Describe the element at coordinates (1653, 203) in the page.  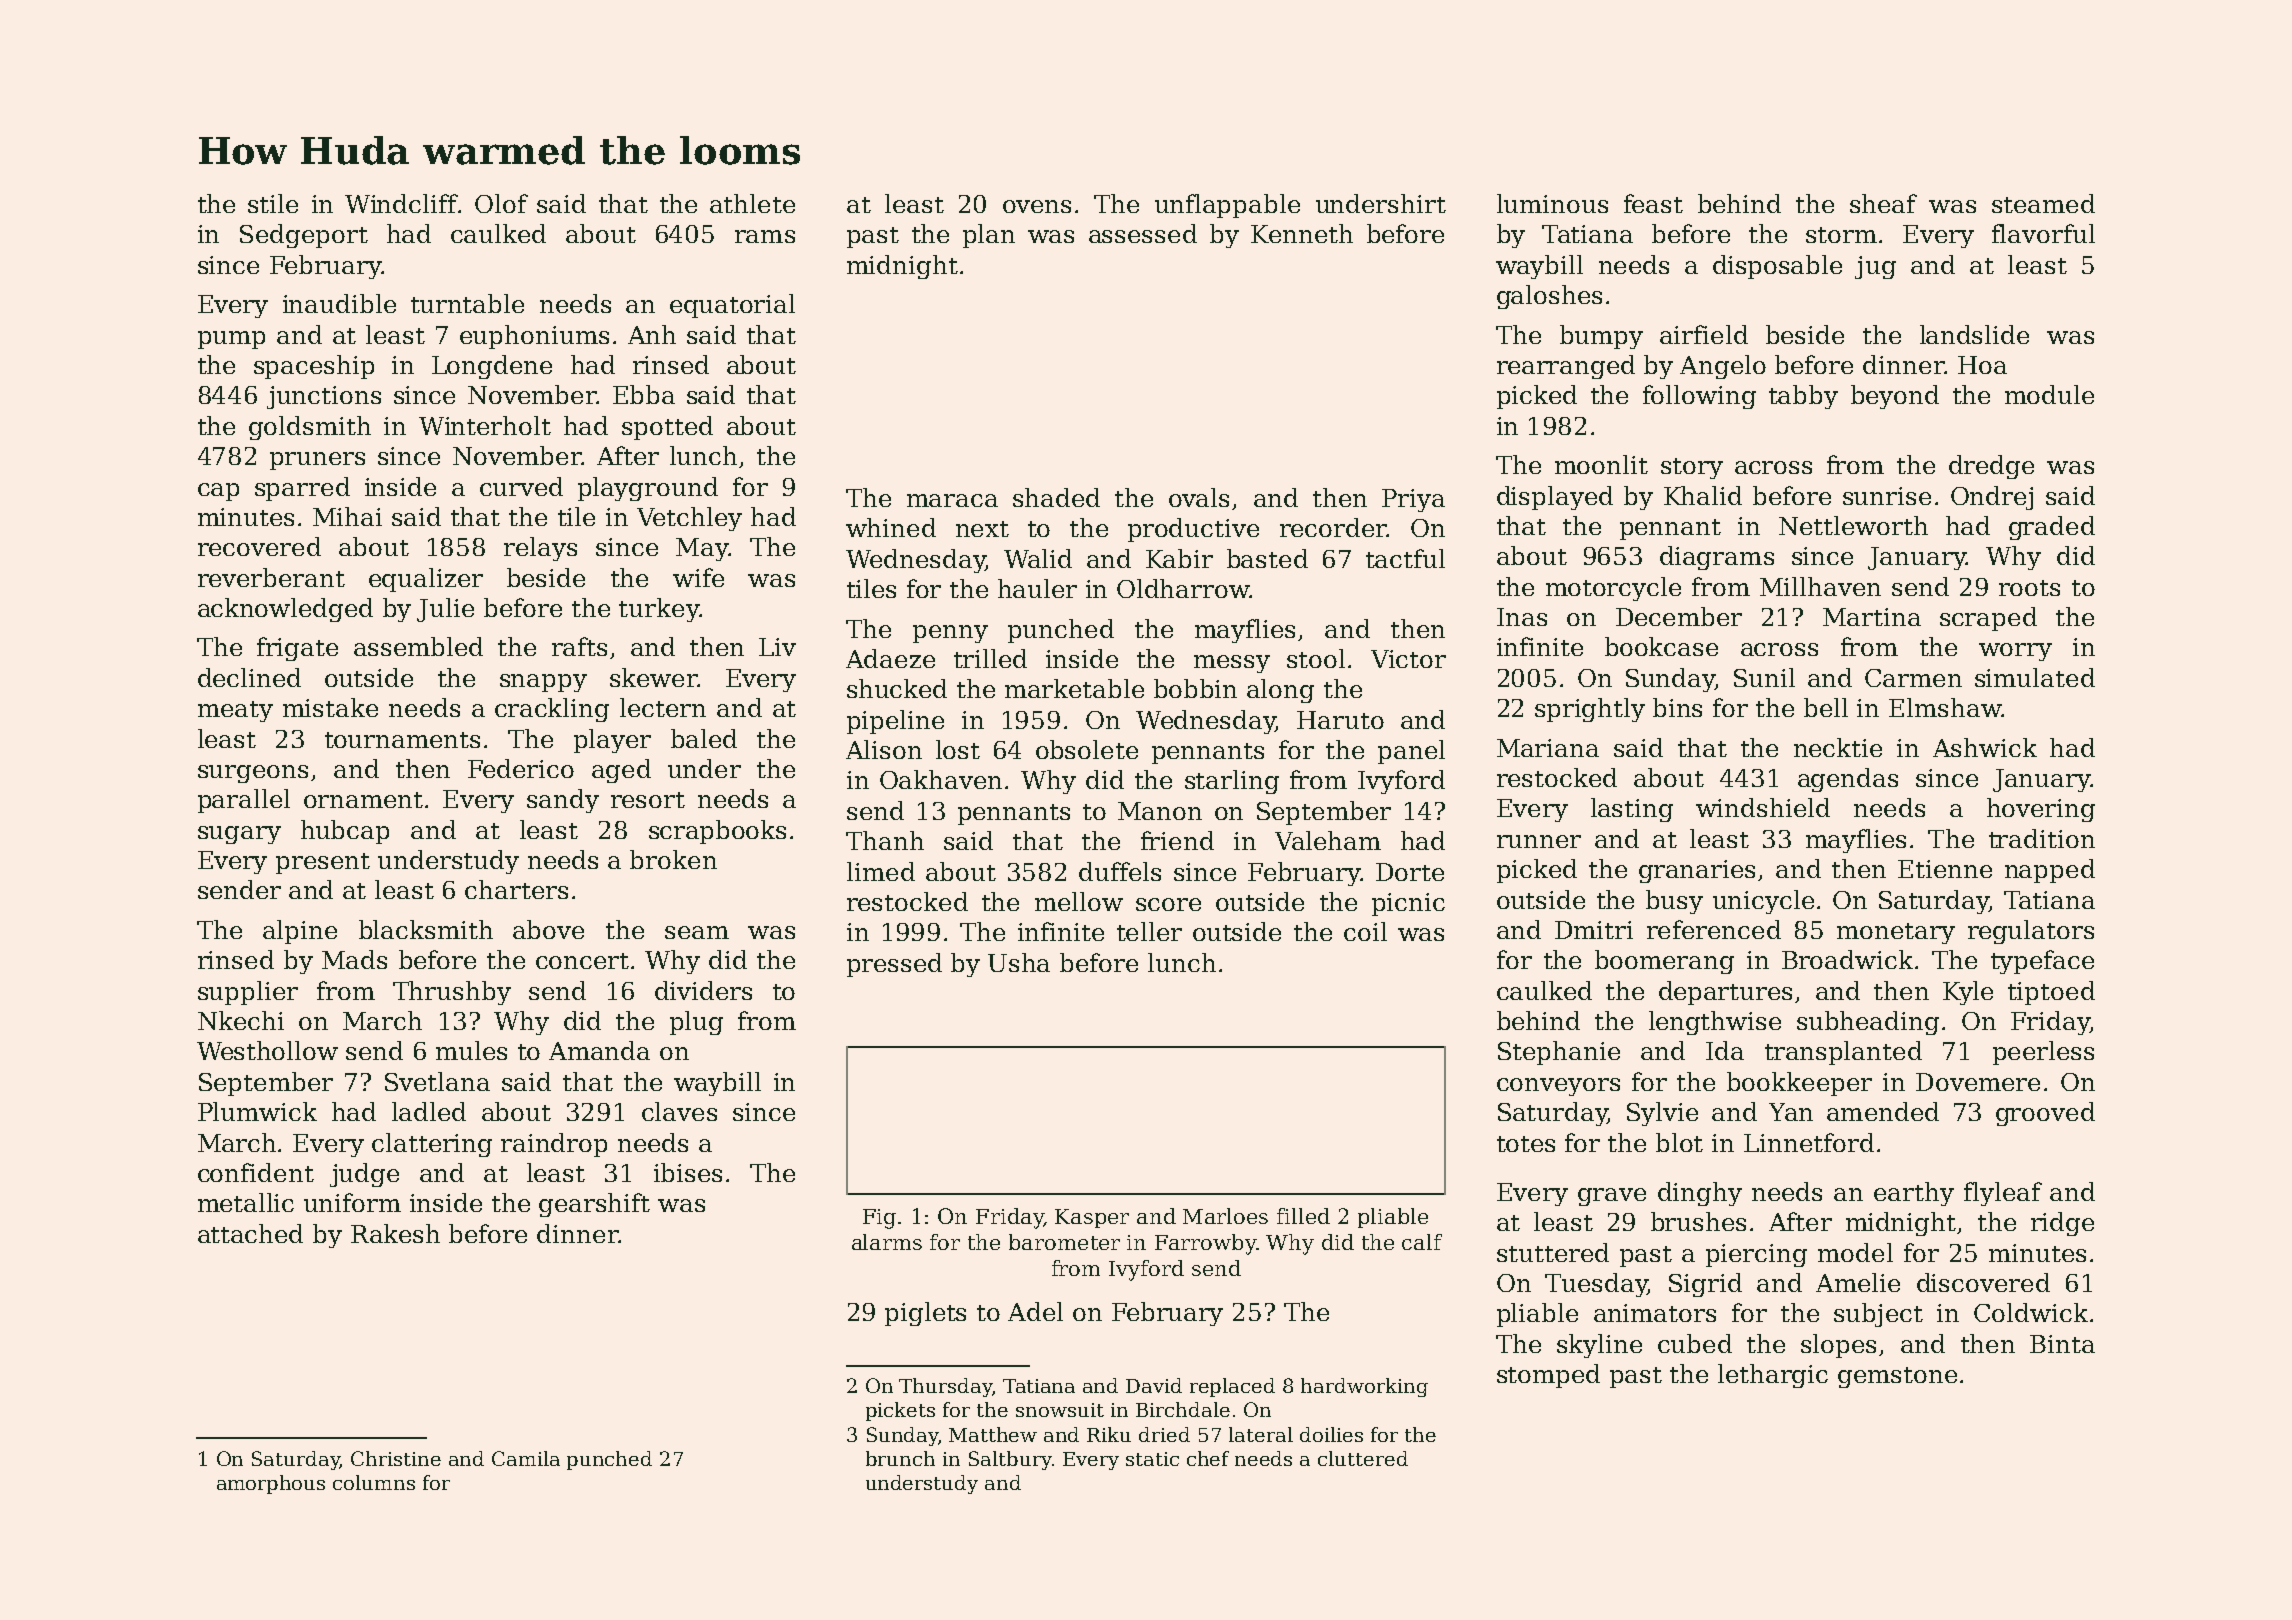
I see `feast` at that location.
